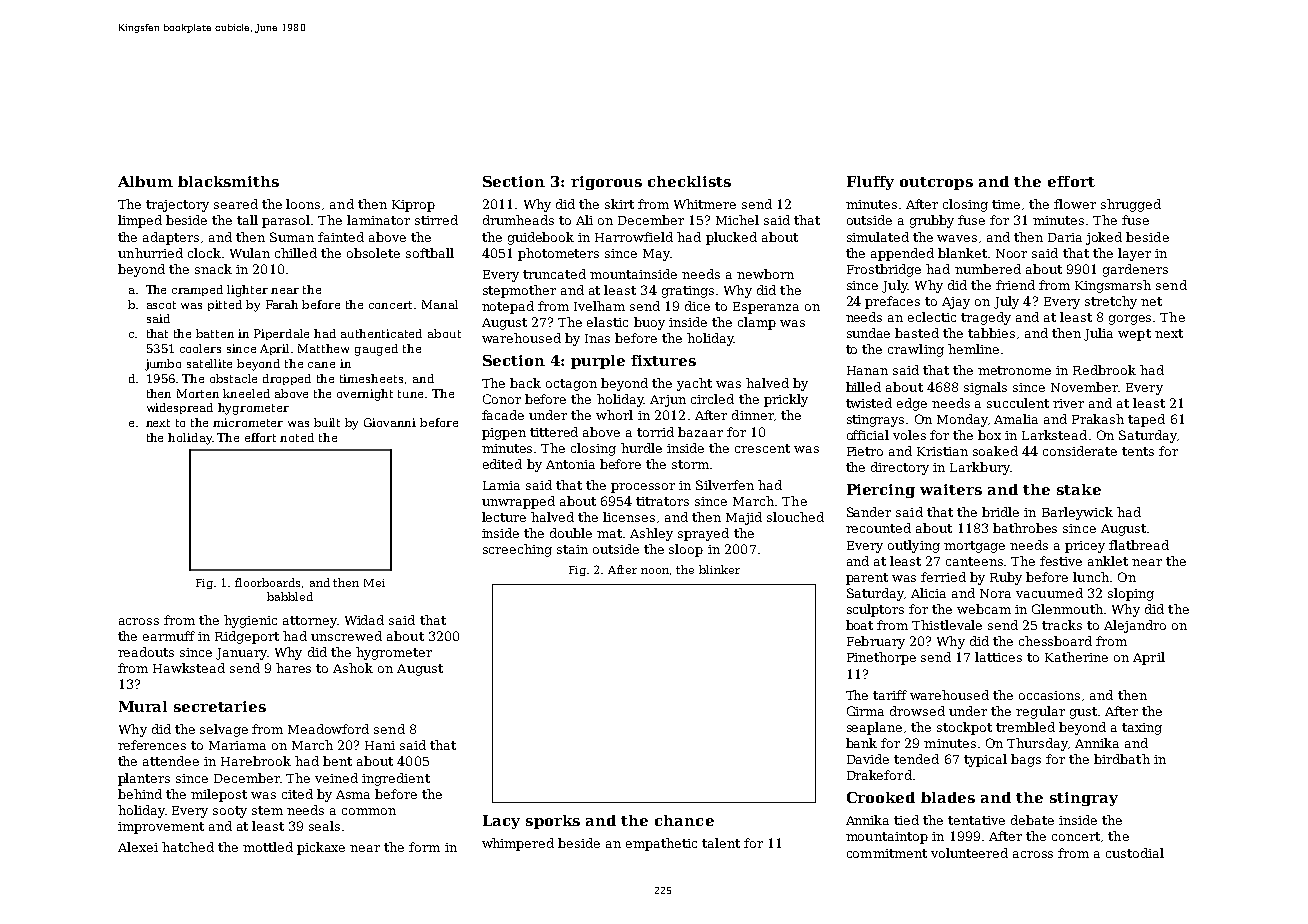 The height and width of the page is (924, 1308). I want to click on stepmother, so click(519, 291).
